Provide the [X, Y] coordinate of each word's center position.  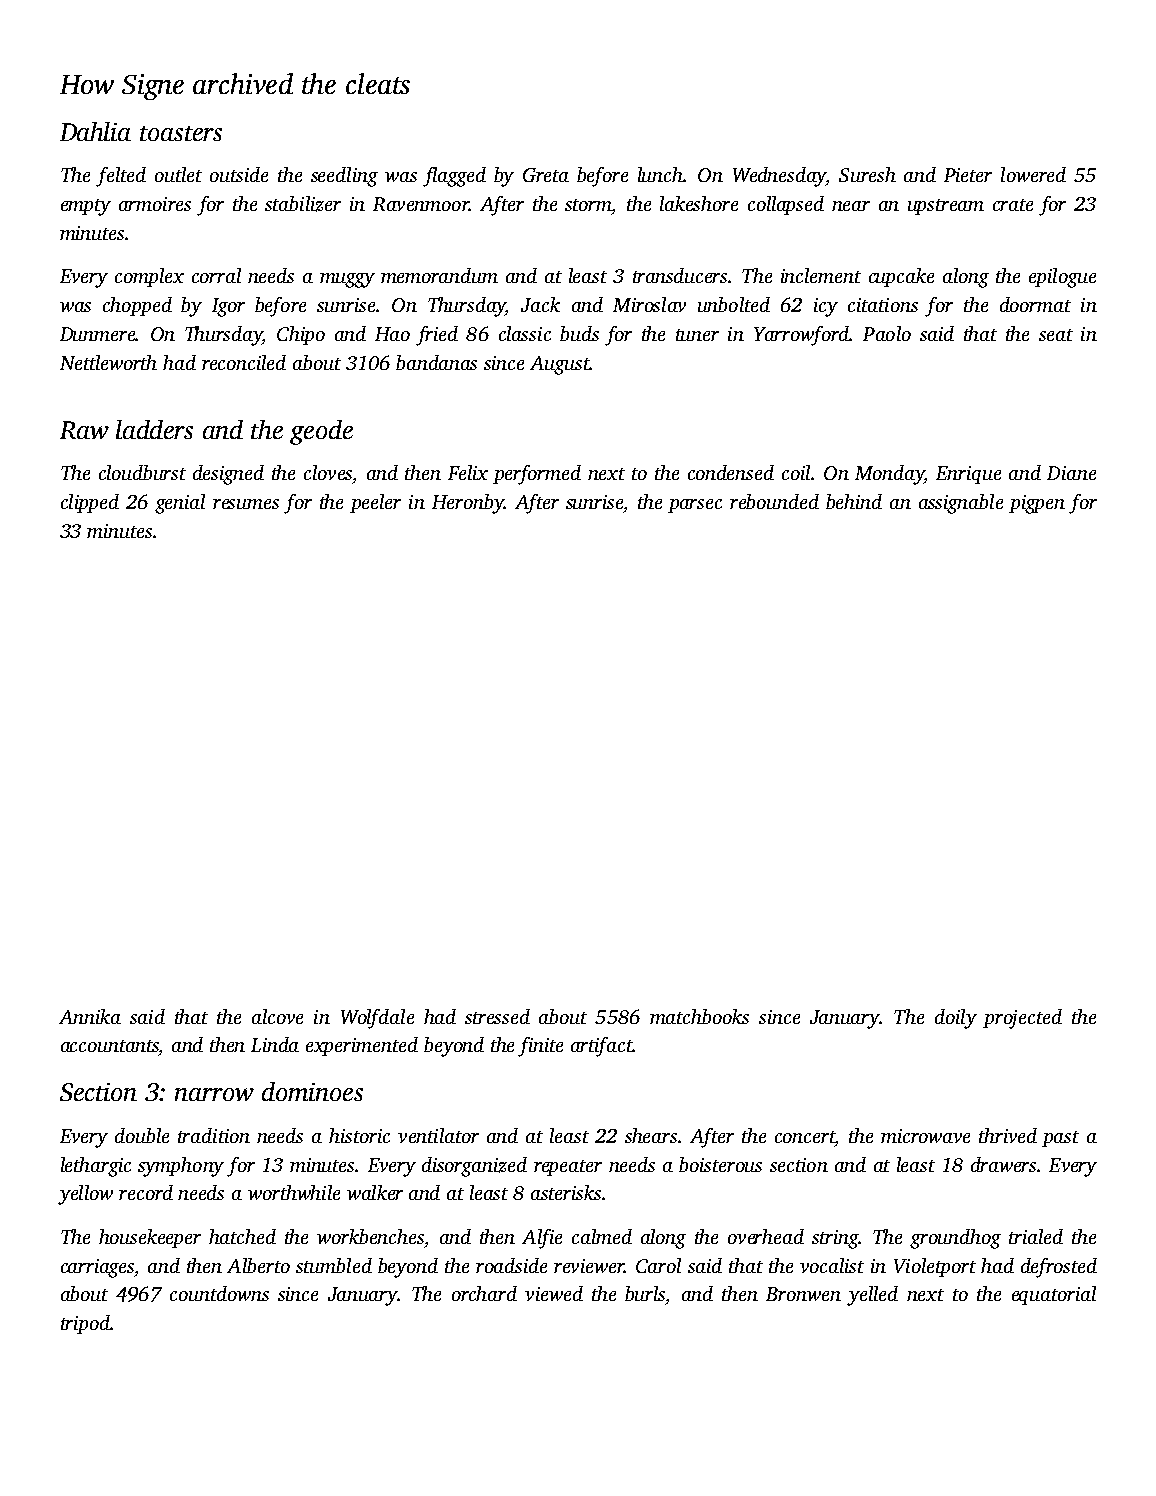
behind [854, 501]
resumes [246, 504]
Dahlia [95, 131]
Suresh [867, 174]
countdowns [219, 1293]
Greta [546, 175]
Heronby [468, 504]
